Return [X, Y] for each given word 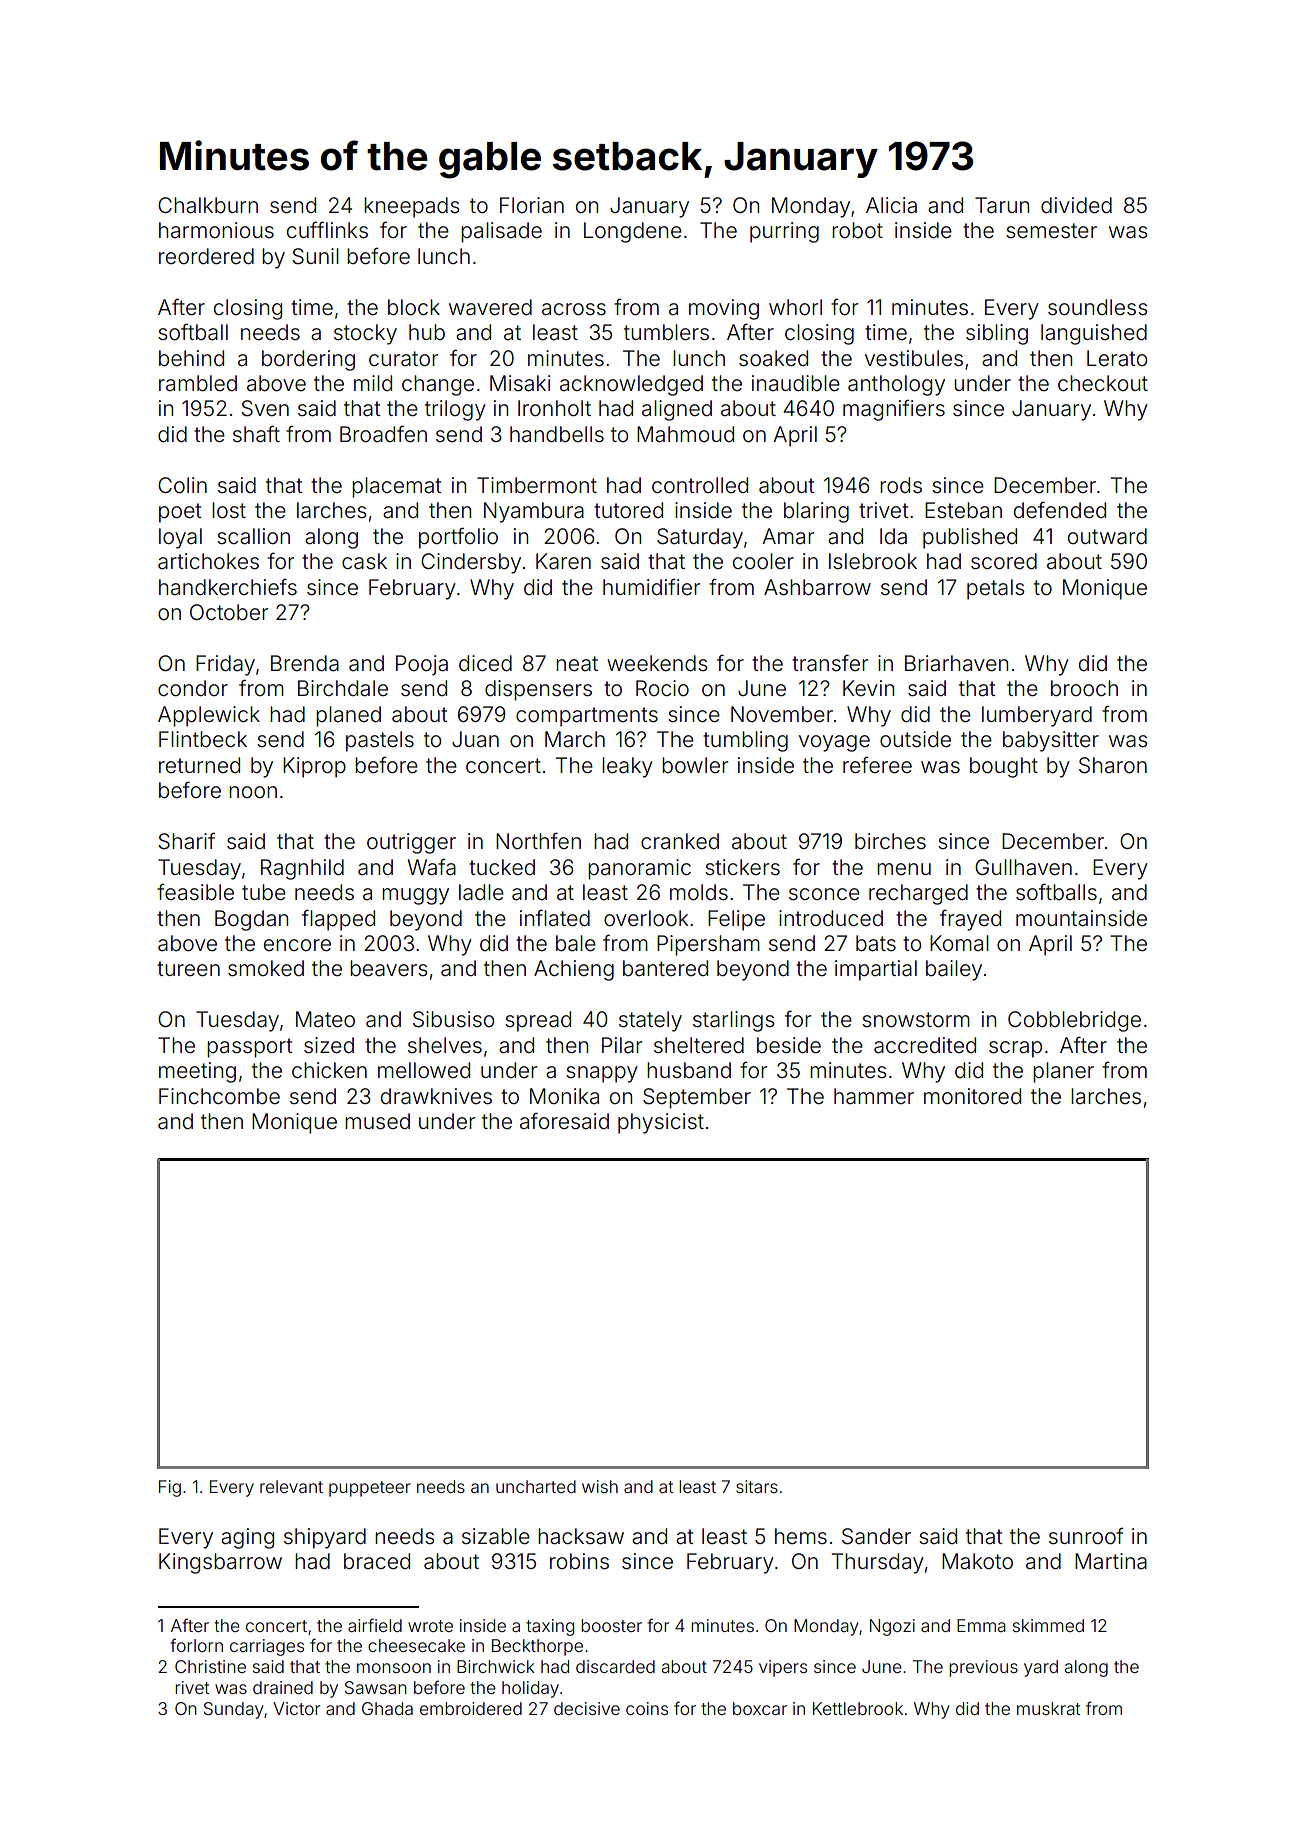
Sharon [1113, 765]
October [229, 612]
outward [1107, 536]
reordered [206, 256]
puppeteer [370, 1489]
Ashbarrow [817, 587]
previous [983, 1668]
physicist [661, 1123]
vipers [783, 1668]
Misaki [520, 383]
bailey [954, 970]
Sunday [233, 1710]
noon [253, 792]
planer [1063, 1072]
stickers [742, 867]
